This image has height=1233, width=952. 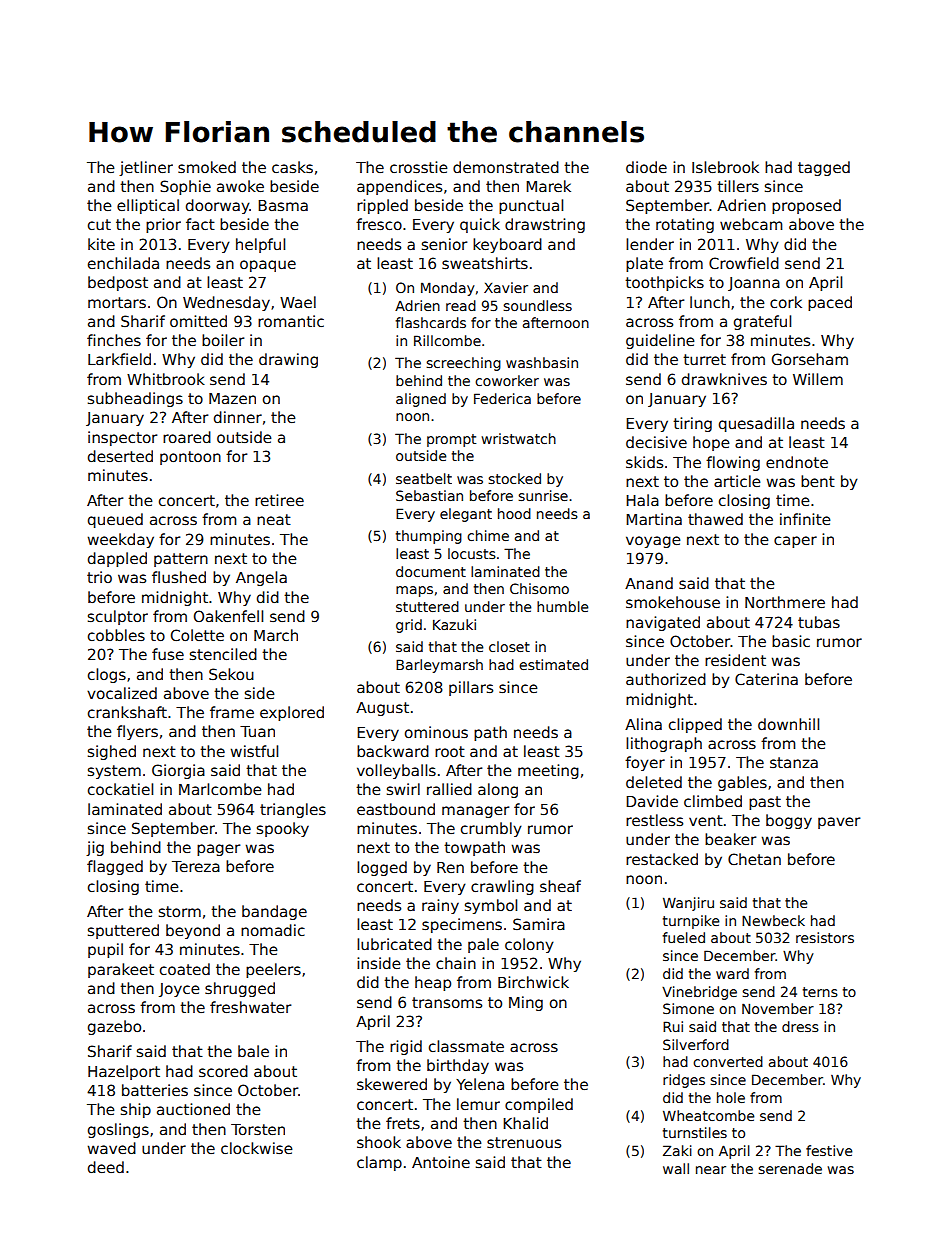 I want to click on serenade, so click(x=790, y=1168).
